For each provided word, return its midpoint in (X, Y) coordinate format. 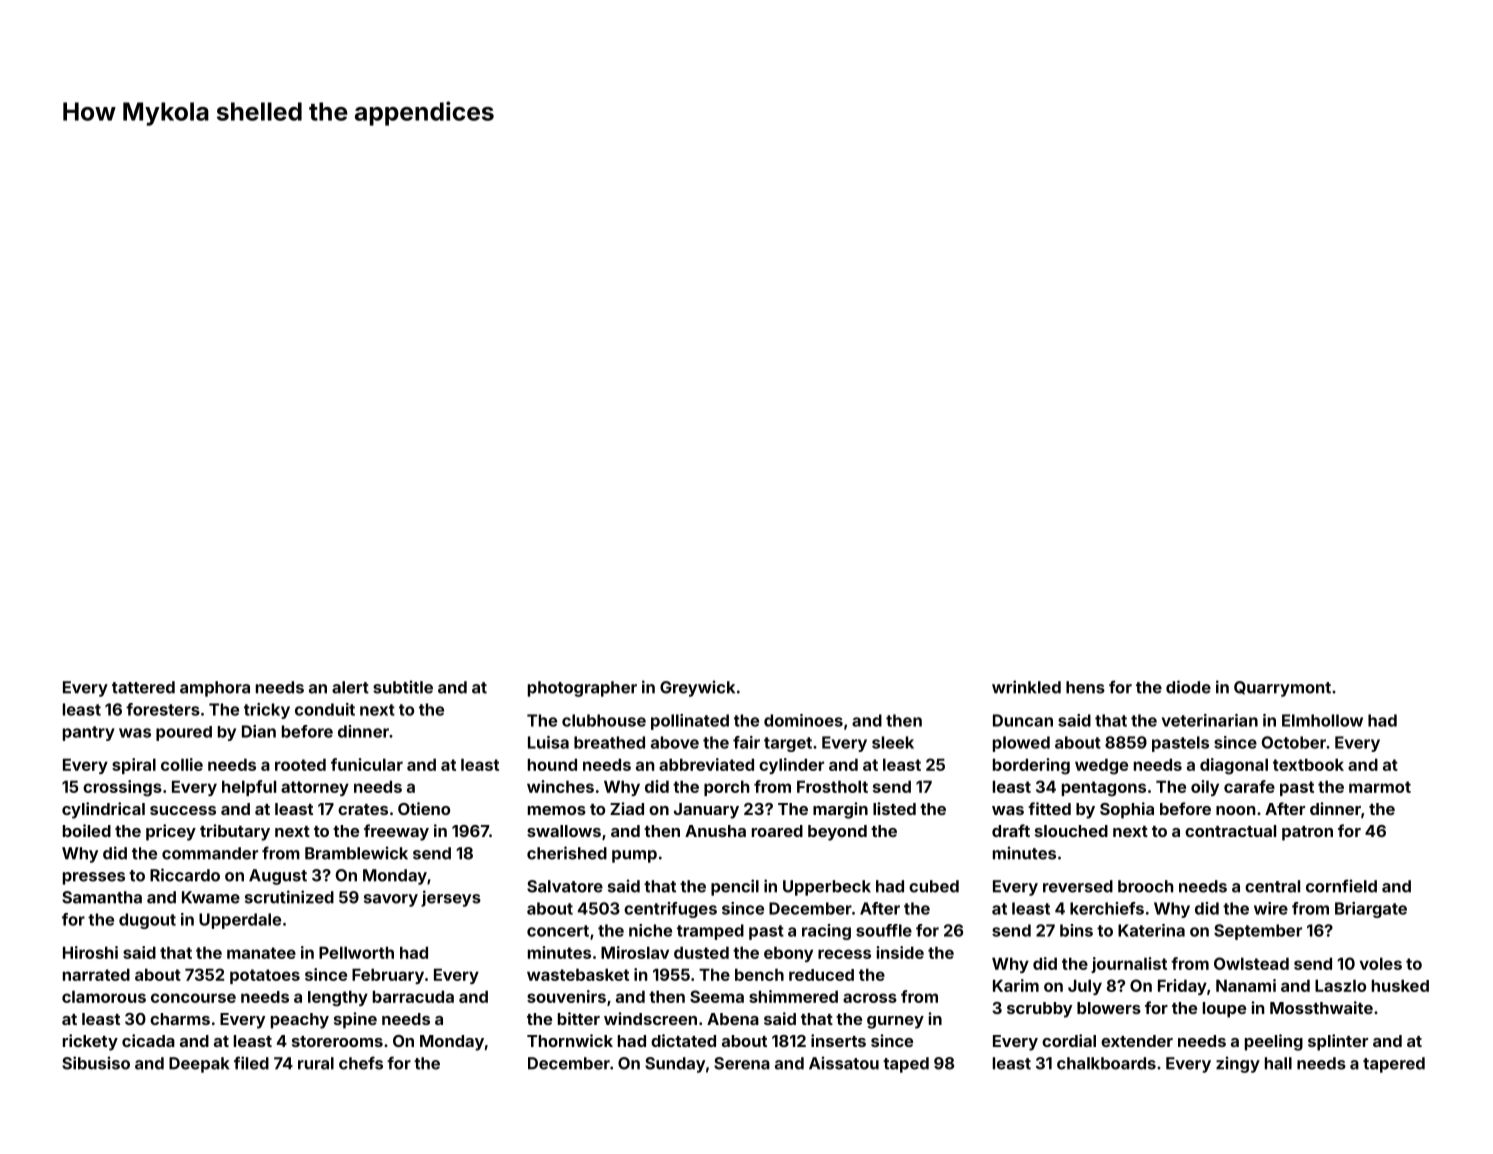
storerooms (337, 1041)
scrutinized (289, 897)
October (1294, 742)
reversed (1078, 886)
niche (650, 930)
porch (726, 788)
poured (184, 733)
